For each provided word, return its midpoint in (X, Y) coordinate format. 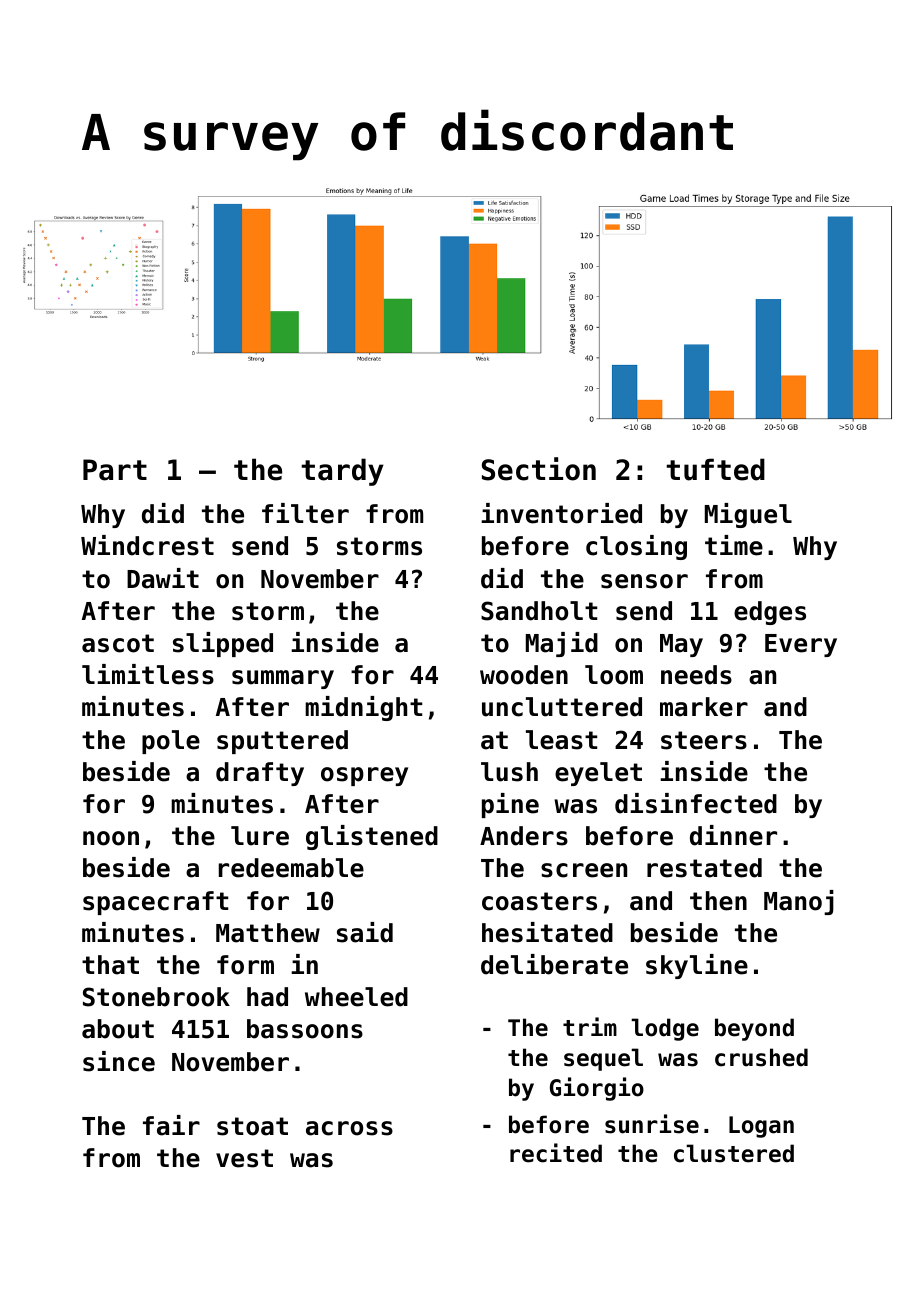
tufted (716, 469)
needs (696, 675)
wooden (524, 675)
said (365, 932)
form (245, 965)
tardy (343, 472)
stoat (252, 1126)
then (718, 901)
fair (171, 1125)
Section (539, 469)
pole (171, 742)
